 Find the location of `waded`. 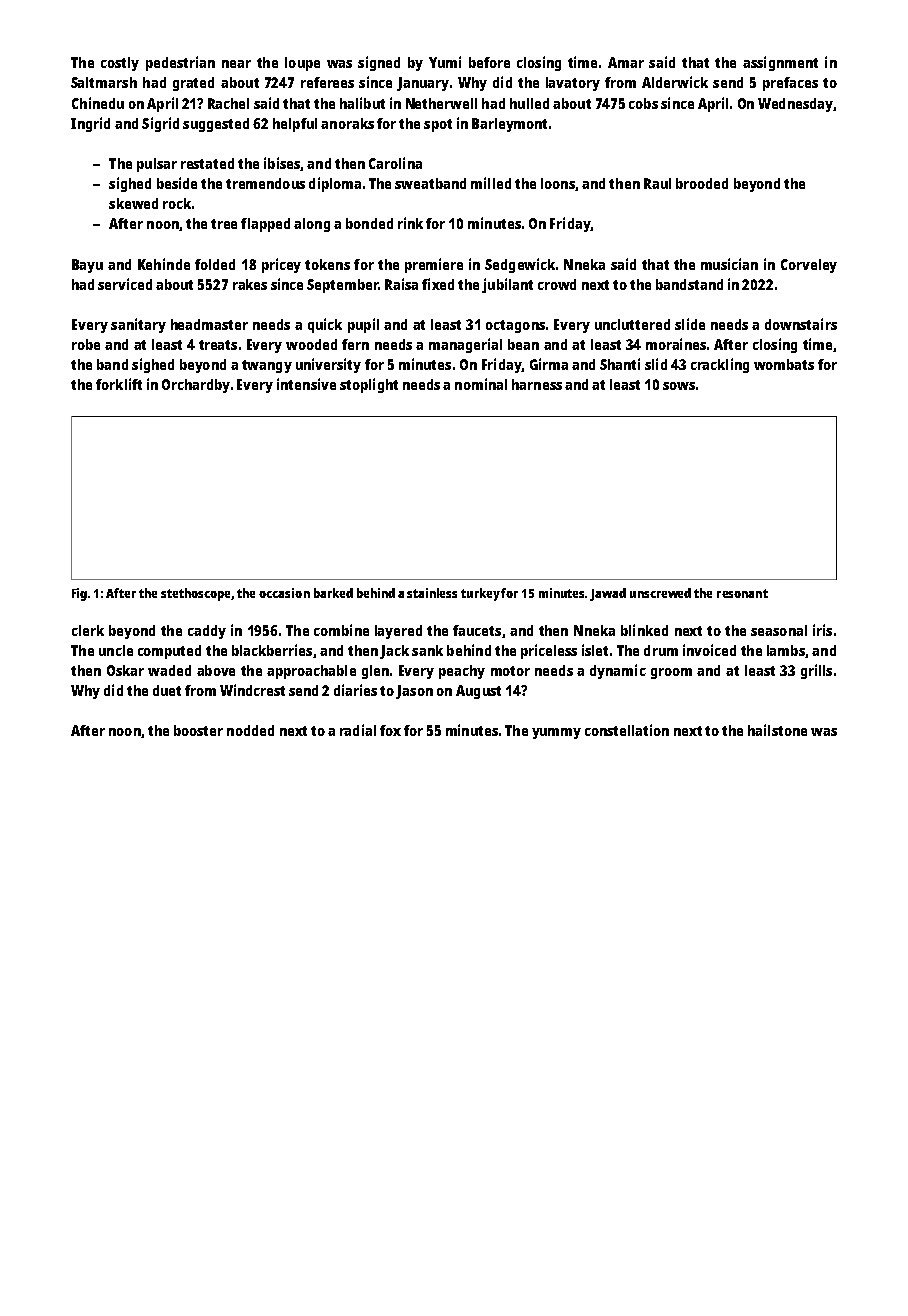

waded is located at coordinates (169, 670).
